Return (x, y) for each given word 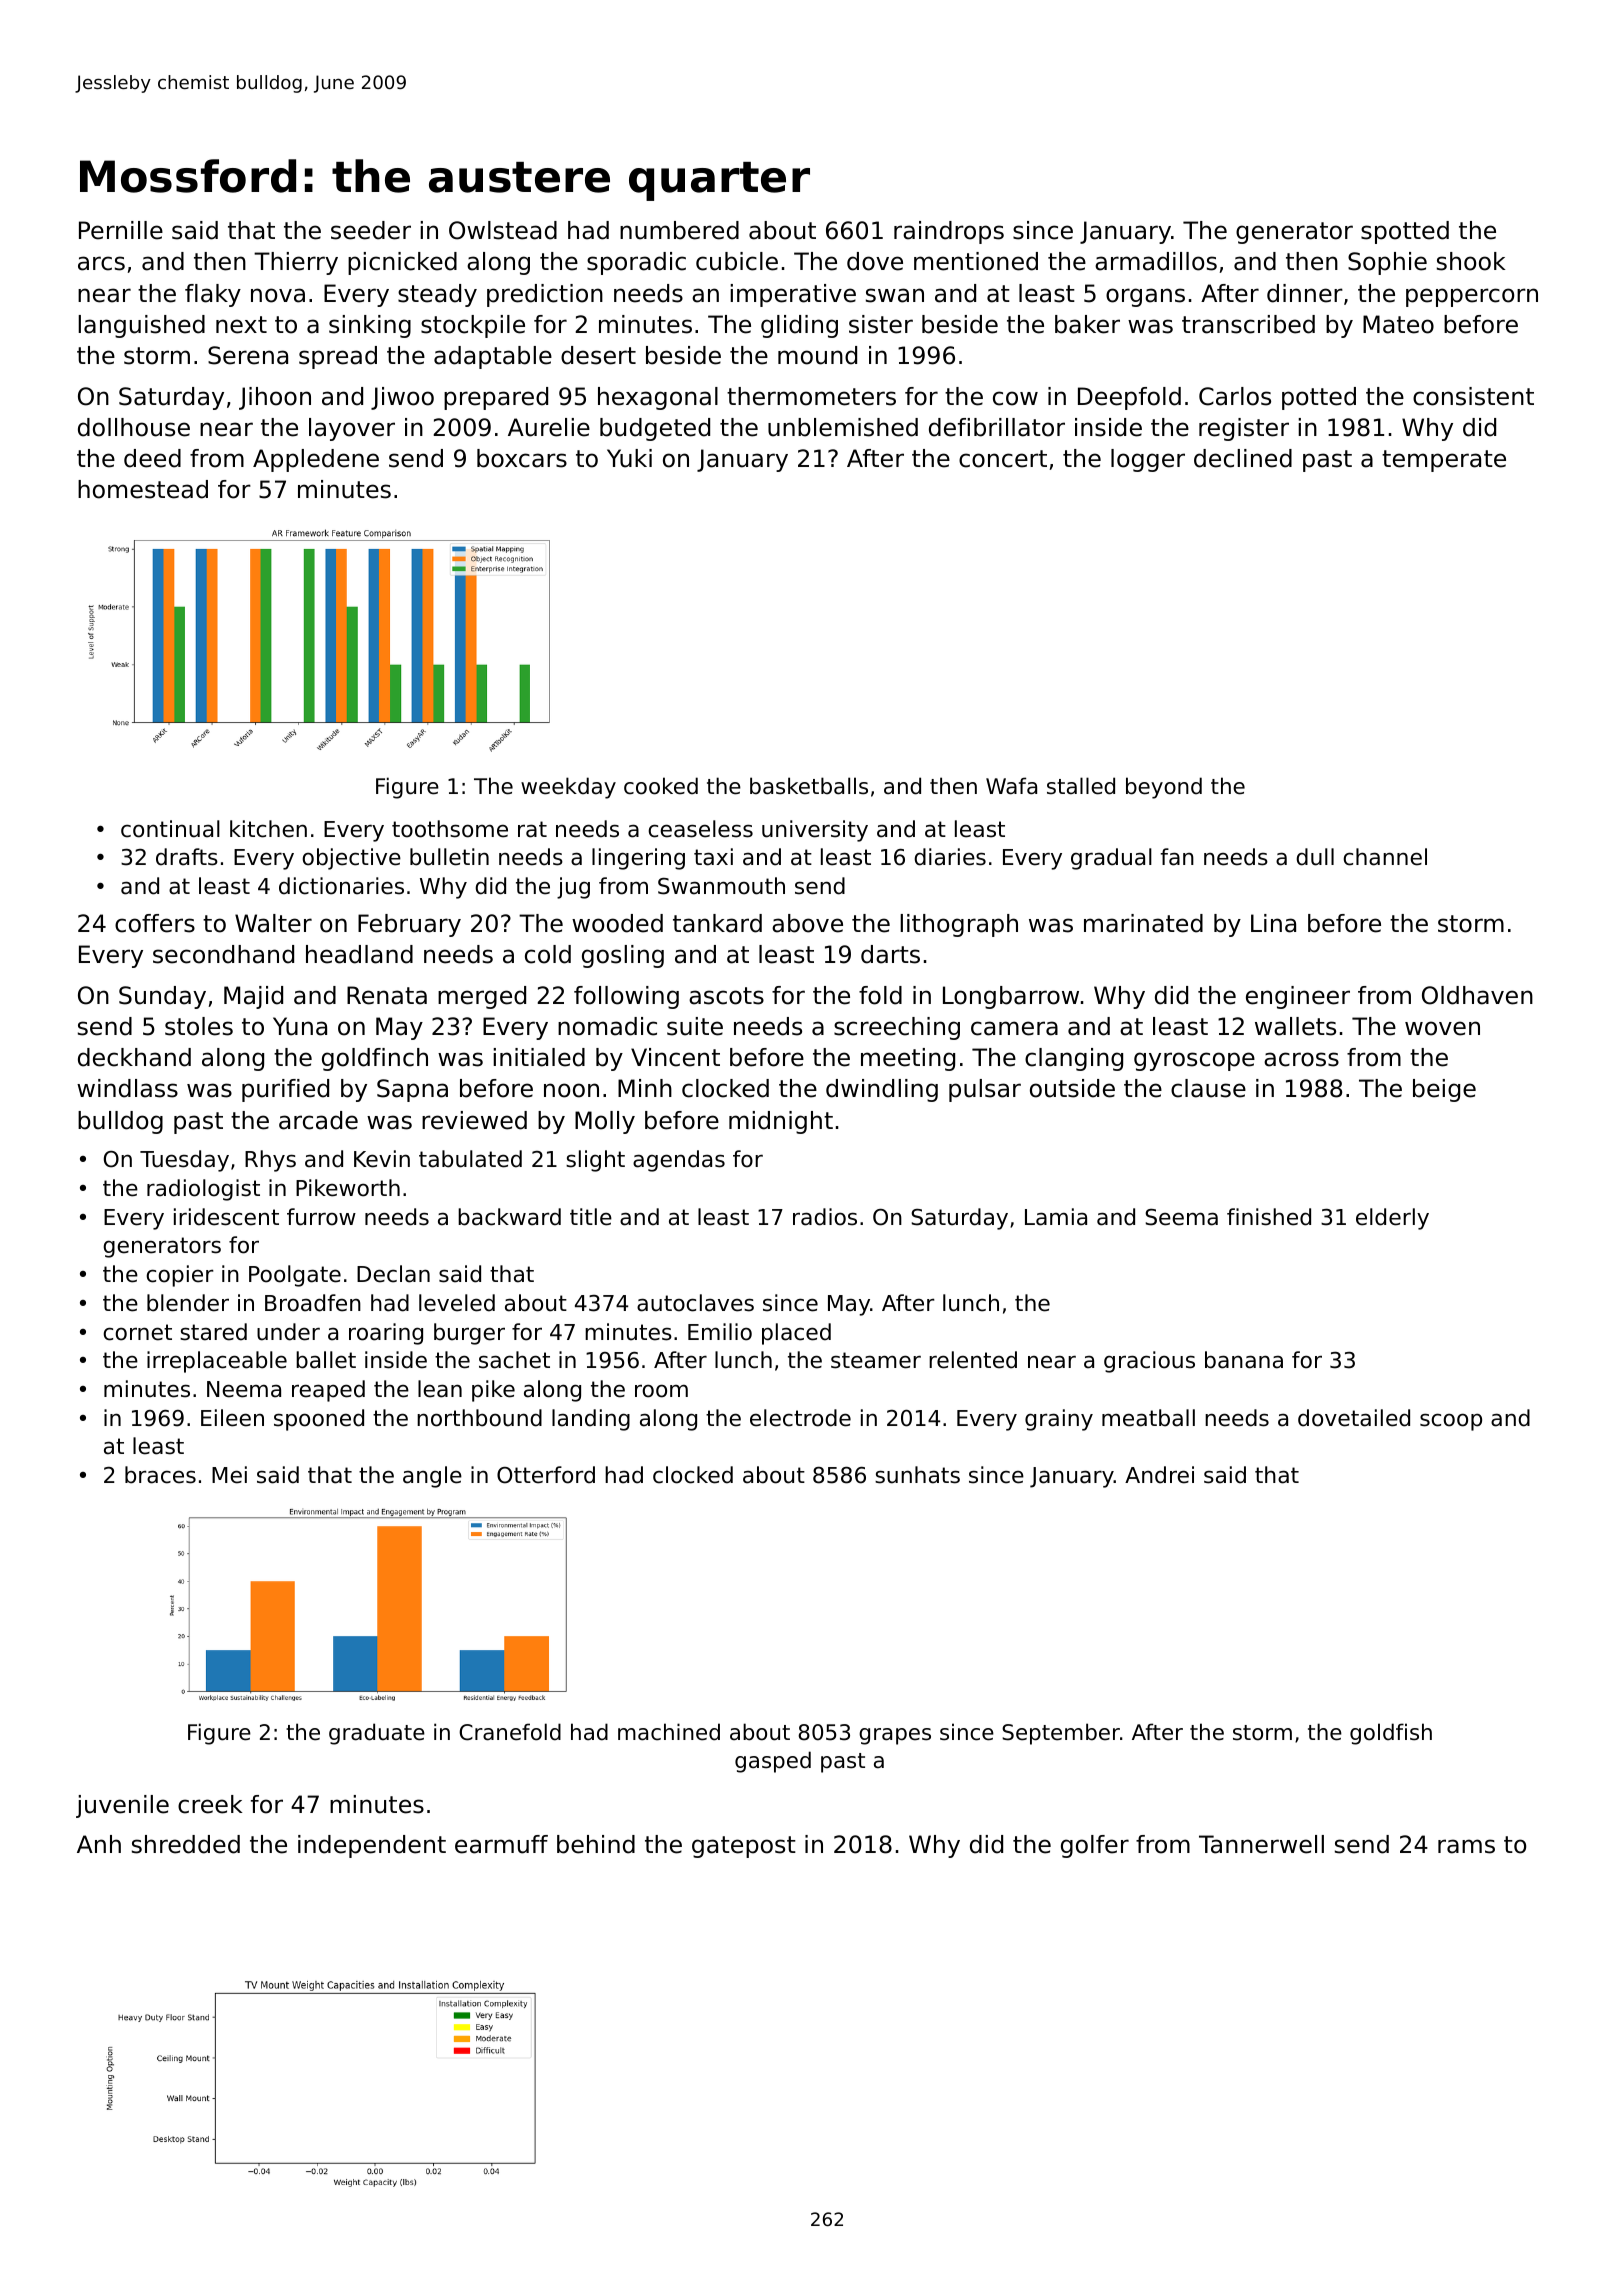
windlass (127, 1088)
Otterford (546, 1475)
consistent (1473, 396)
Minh (645, 1088)
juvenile (122, 1806)
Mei (229, 1475)
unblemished (843, 427)
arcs (101, 263)
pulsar (985, 1090)
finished (1269, 1217)
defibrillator (997, 427)
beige (1444, 1090)
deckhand (134, 1057)
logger (1148, 460)
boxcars (522, 458)
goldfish (1391, 1734)
